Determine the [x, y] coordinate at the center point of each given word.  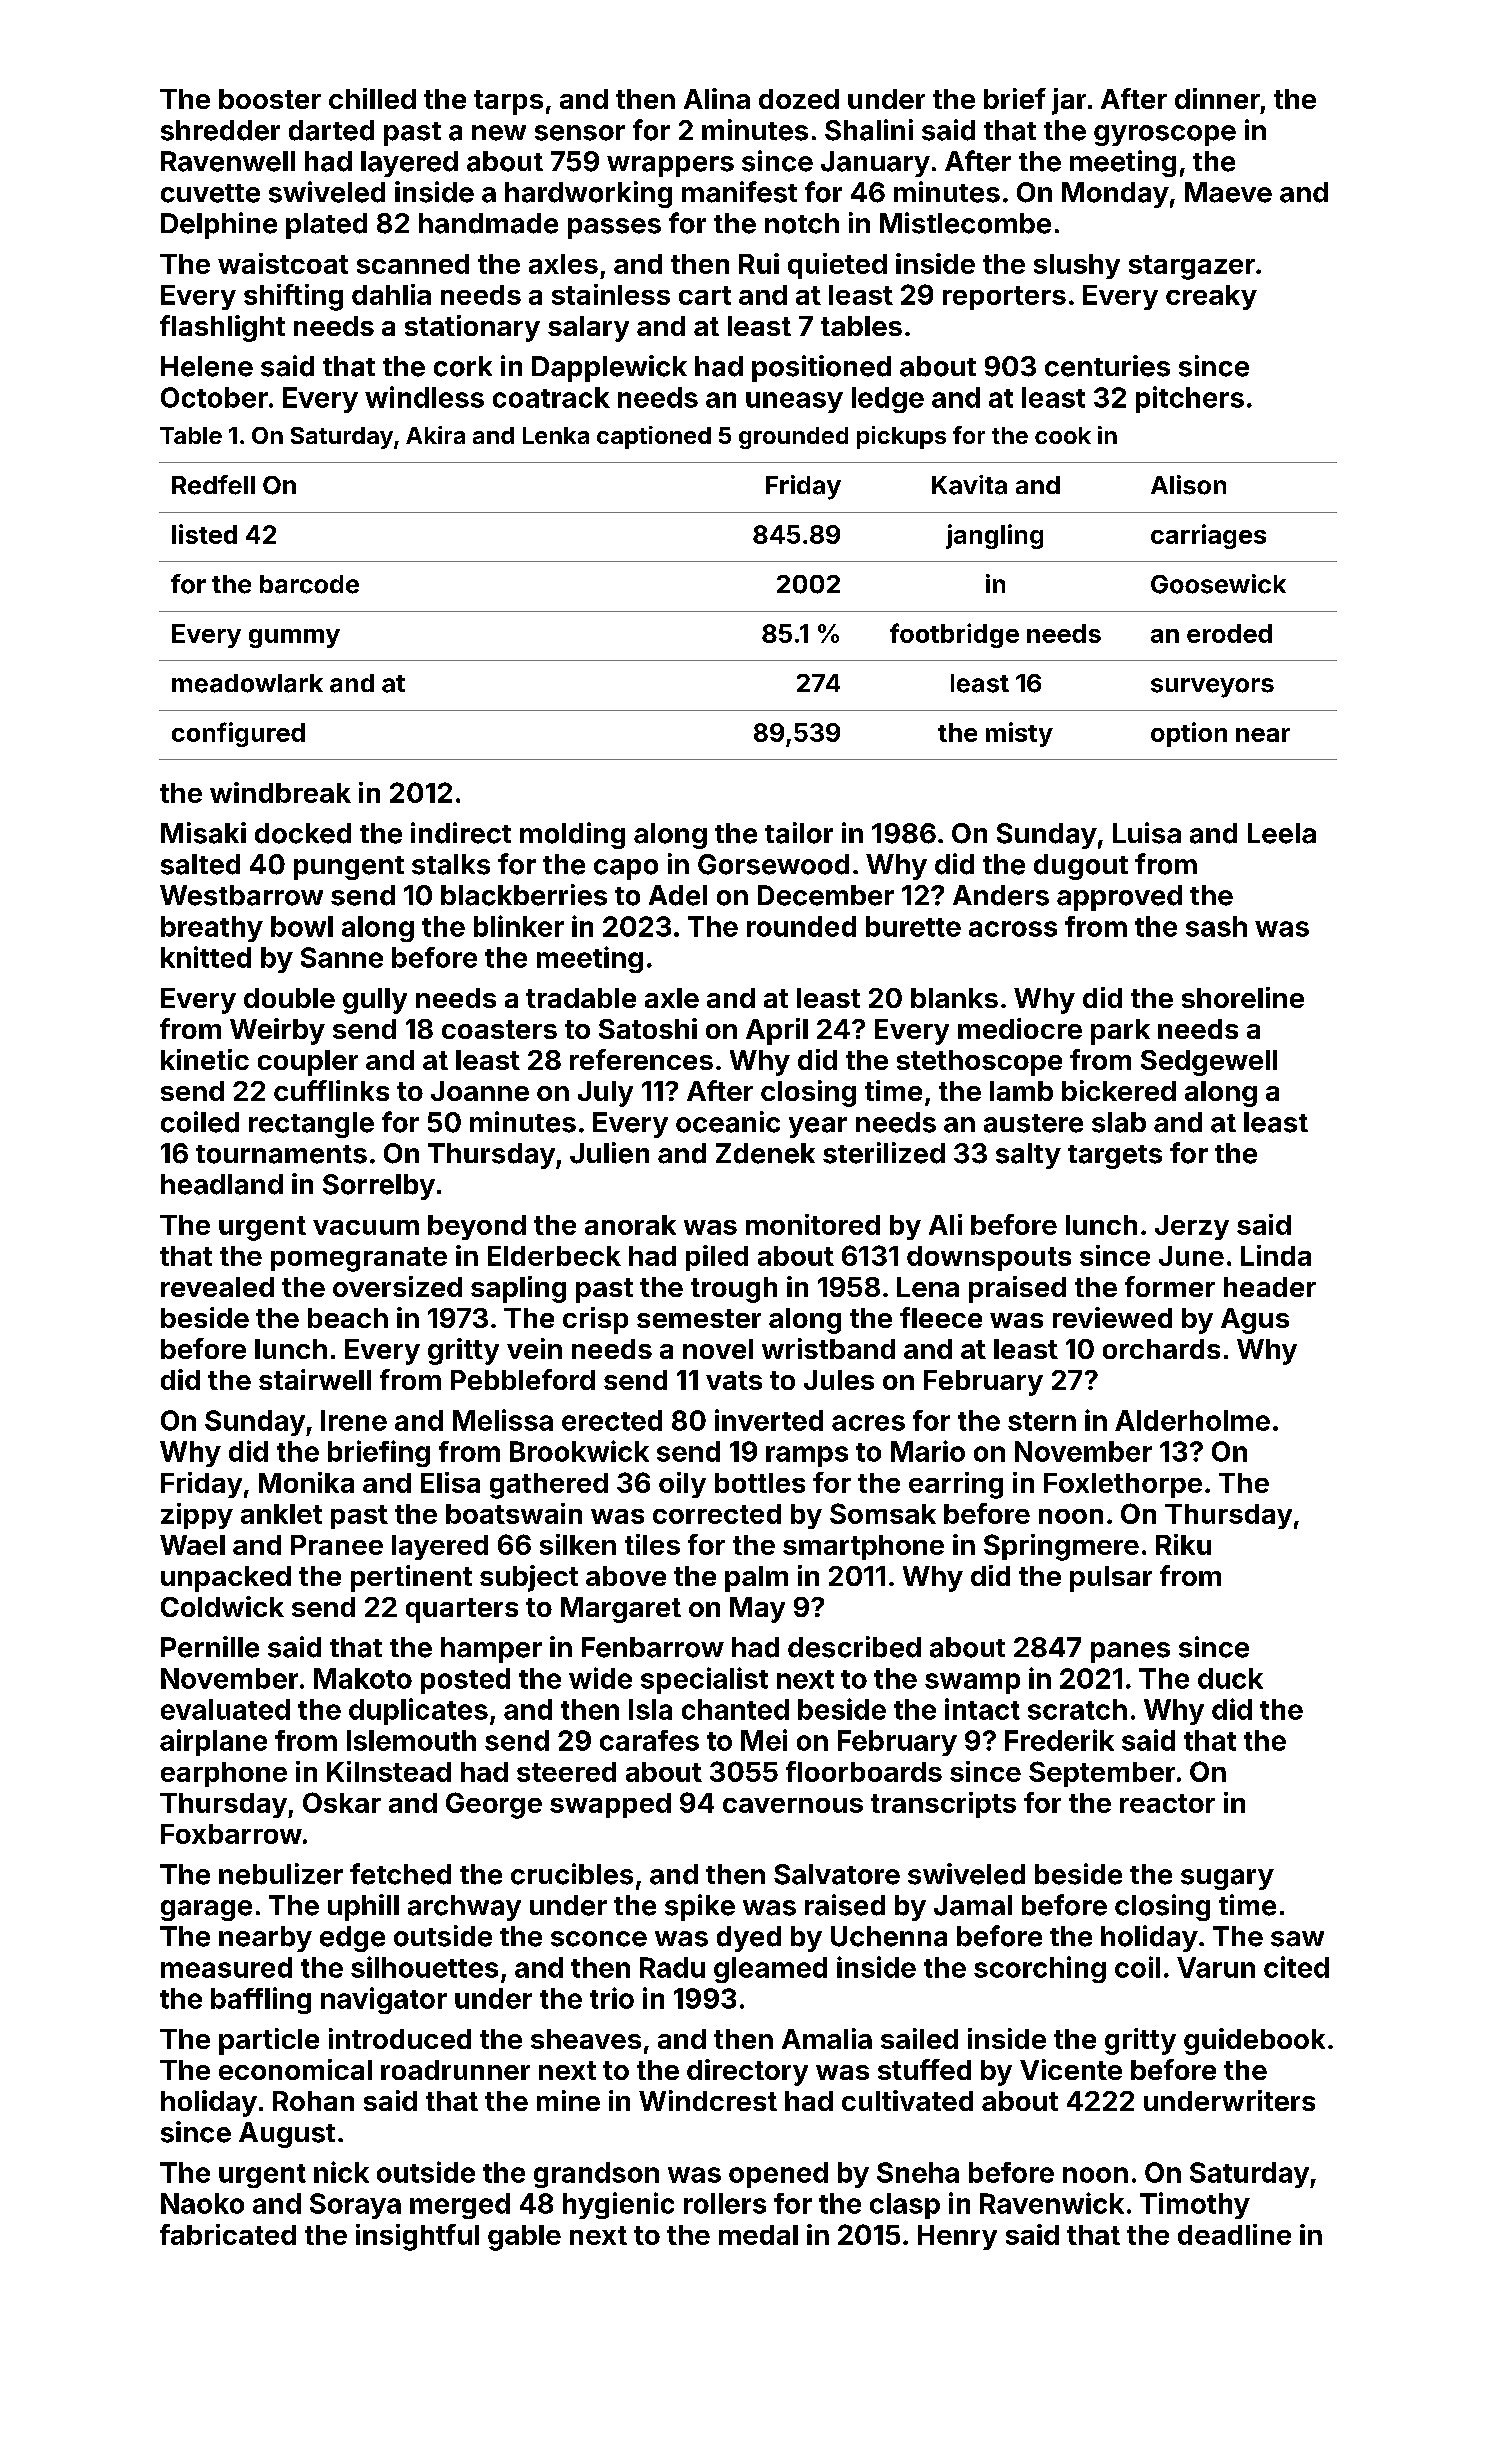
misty [1019, 734]
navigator [384, 2000]
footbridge [954, 635]
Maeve [1228, 192]
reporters [1004, 298]
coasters [499, 1029]
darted [331, 130]
